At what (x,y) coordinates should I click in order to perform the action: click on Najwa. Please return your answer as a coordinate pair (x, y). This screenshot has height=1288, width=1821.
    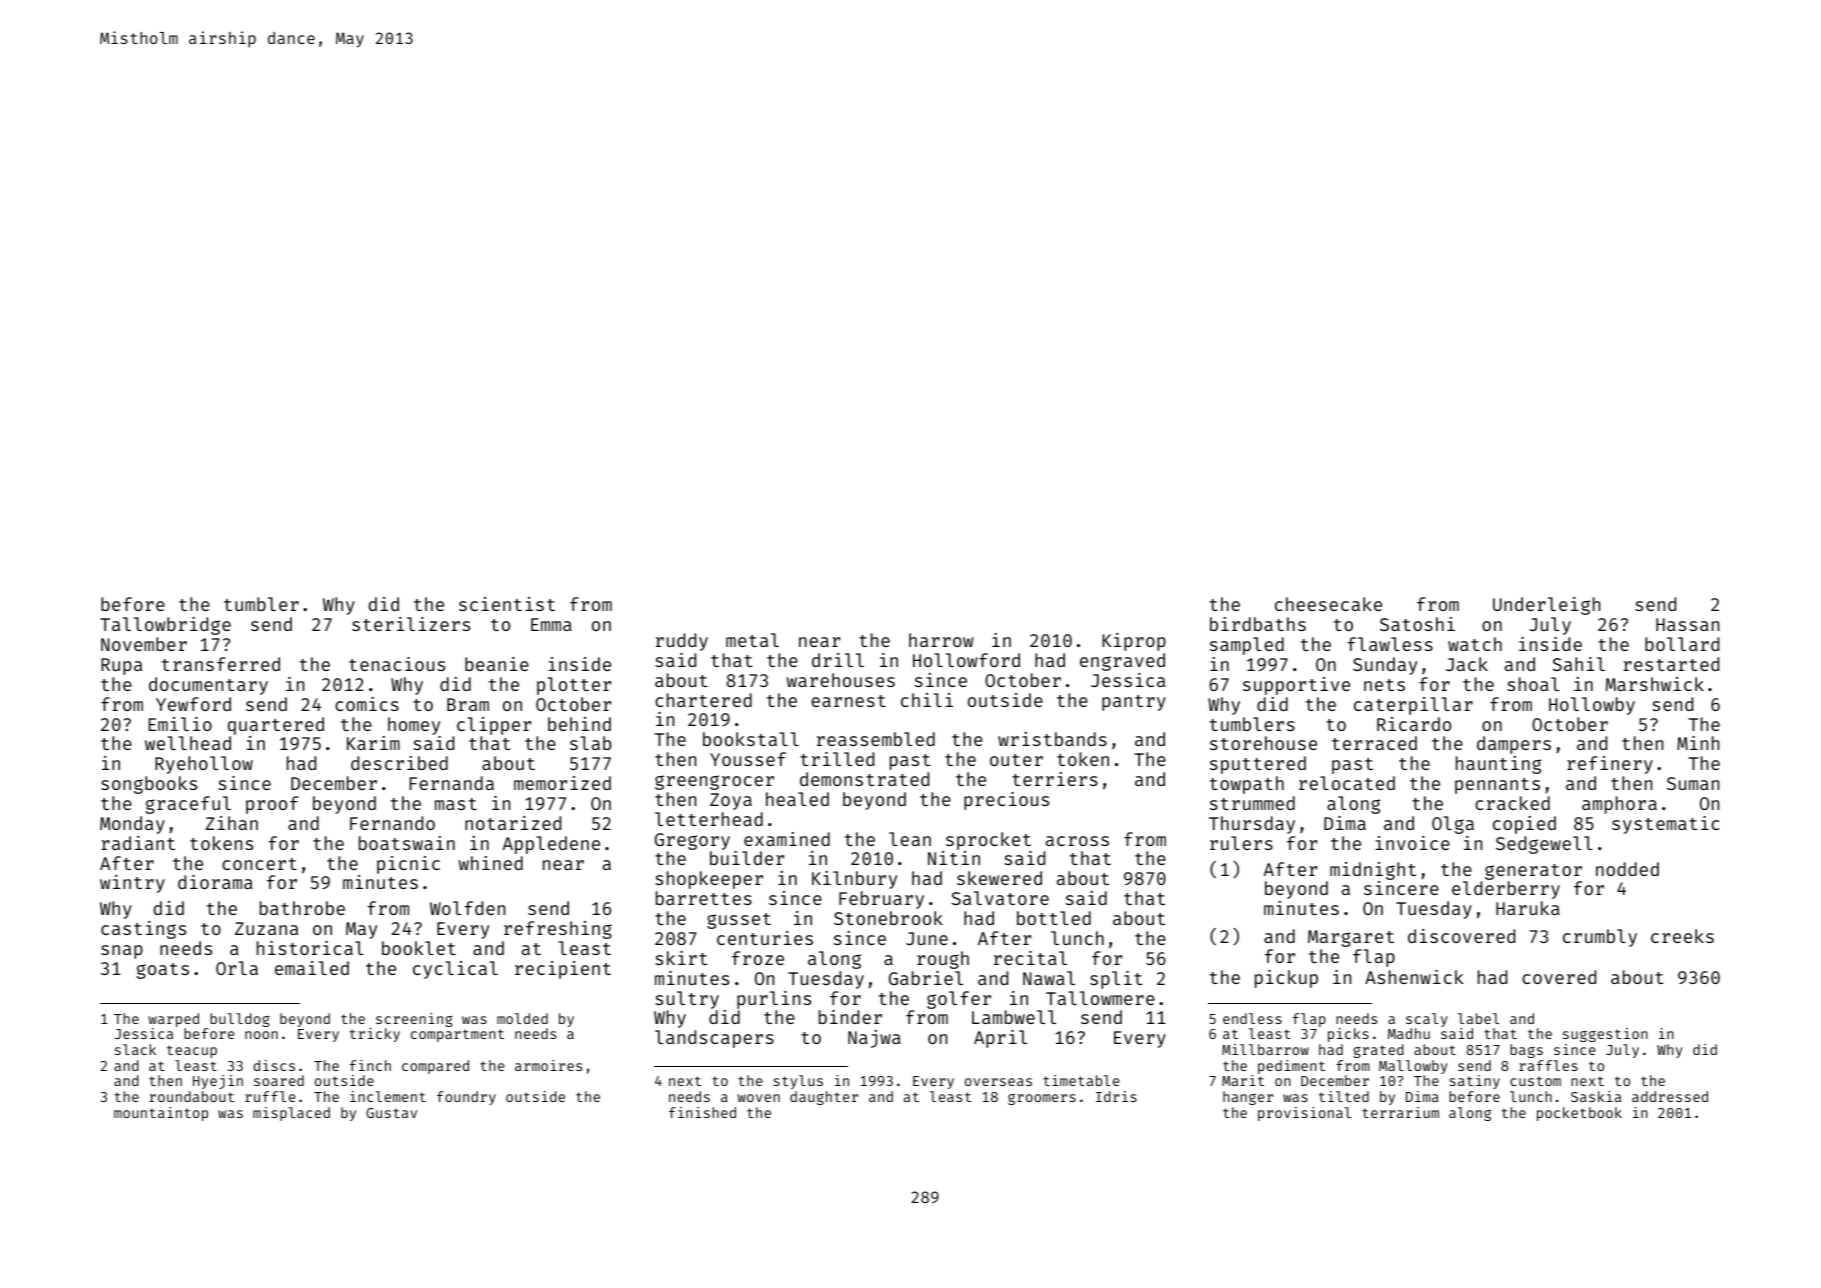
    Looking at the image, I should click on (874, 1039).
